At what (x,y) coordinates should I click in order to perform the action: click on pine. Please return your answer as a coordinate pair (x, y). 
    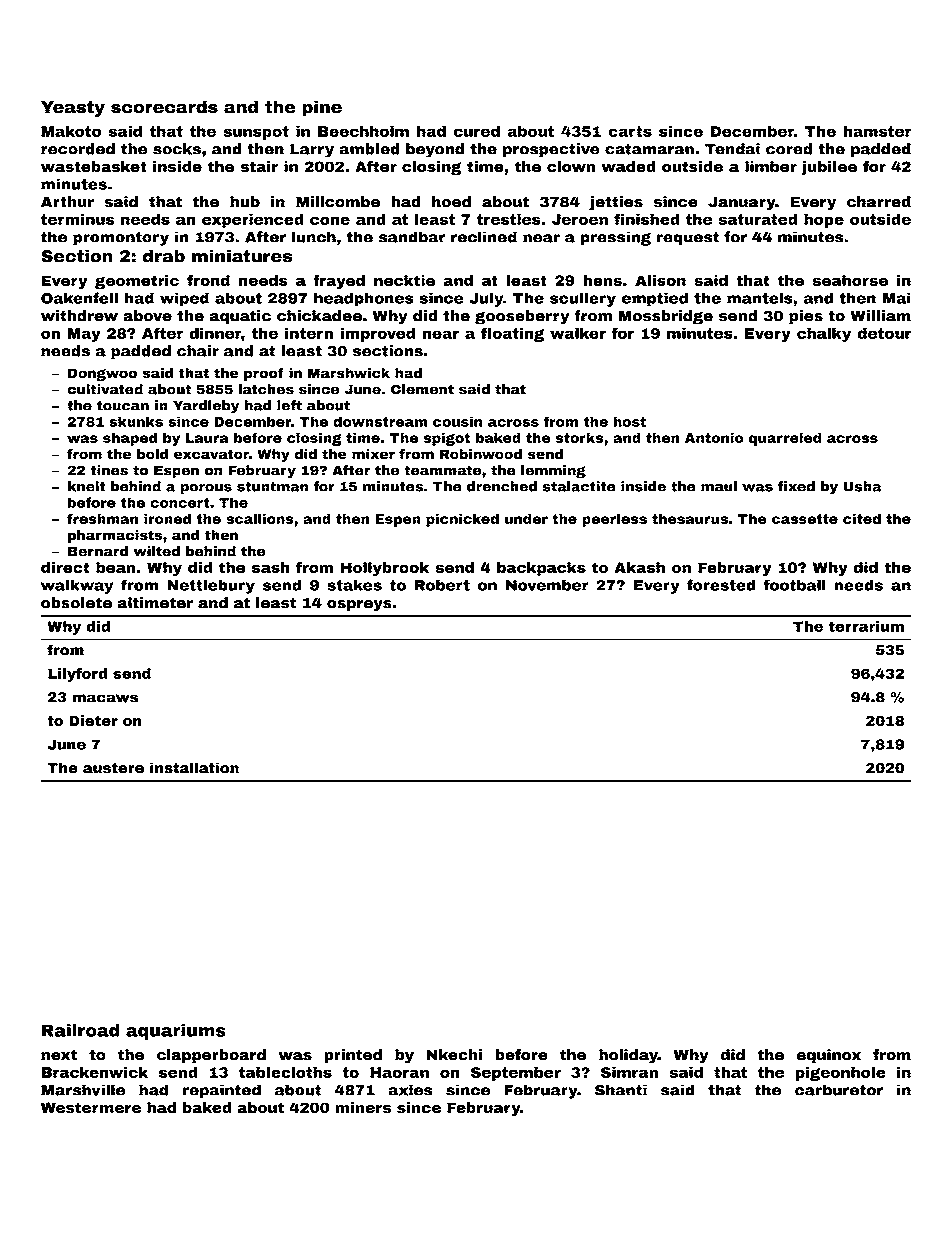
    Looking at the image, I should click on (322, 108).
